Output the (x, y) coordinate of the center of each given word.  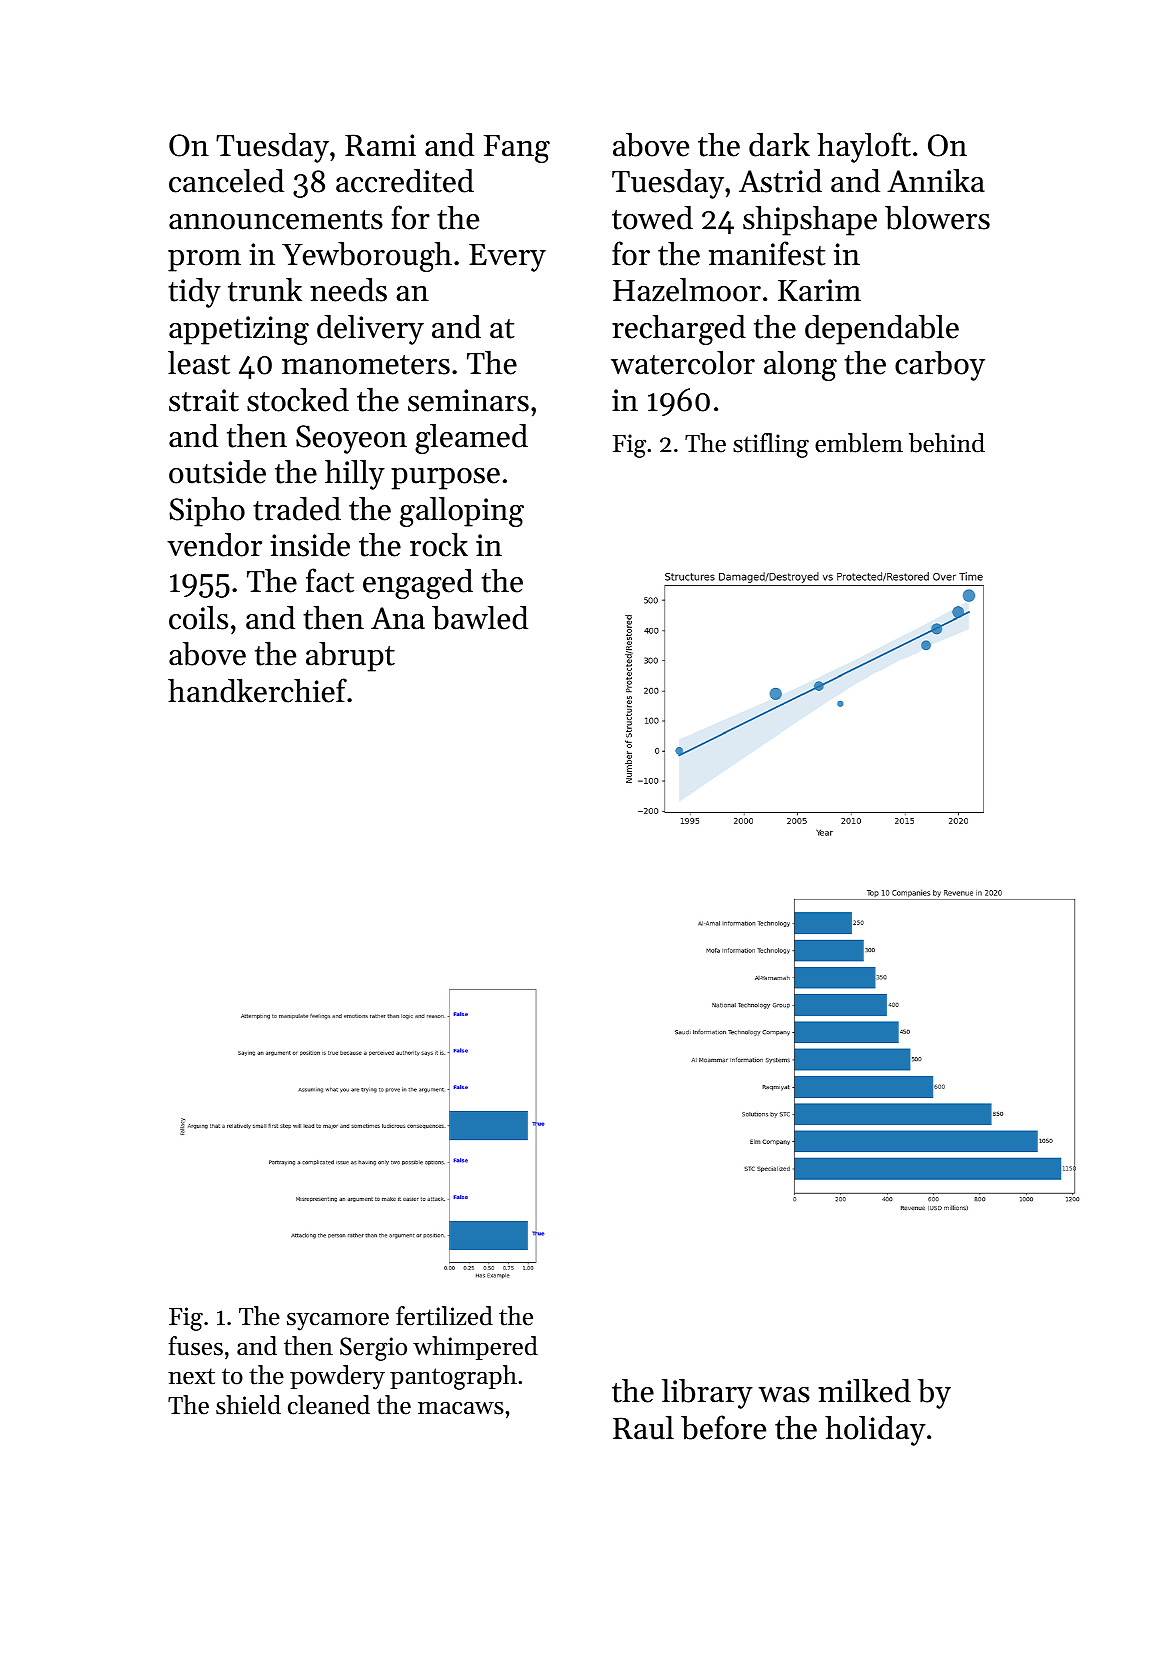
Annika (936, 181)
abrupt (350, 657)
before (723, 1427)
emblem (859, 443)
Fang (517, 149)
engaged (418, 584)
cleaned (329, 1405)
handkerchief (257, 690)
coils (198, 618)
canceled (226, 181)
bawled (480, 618)
